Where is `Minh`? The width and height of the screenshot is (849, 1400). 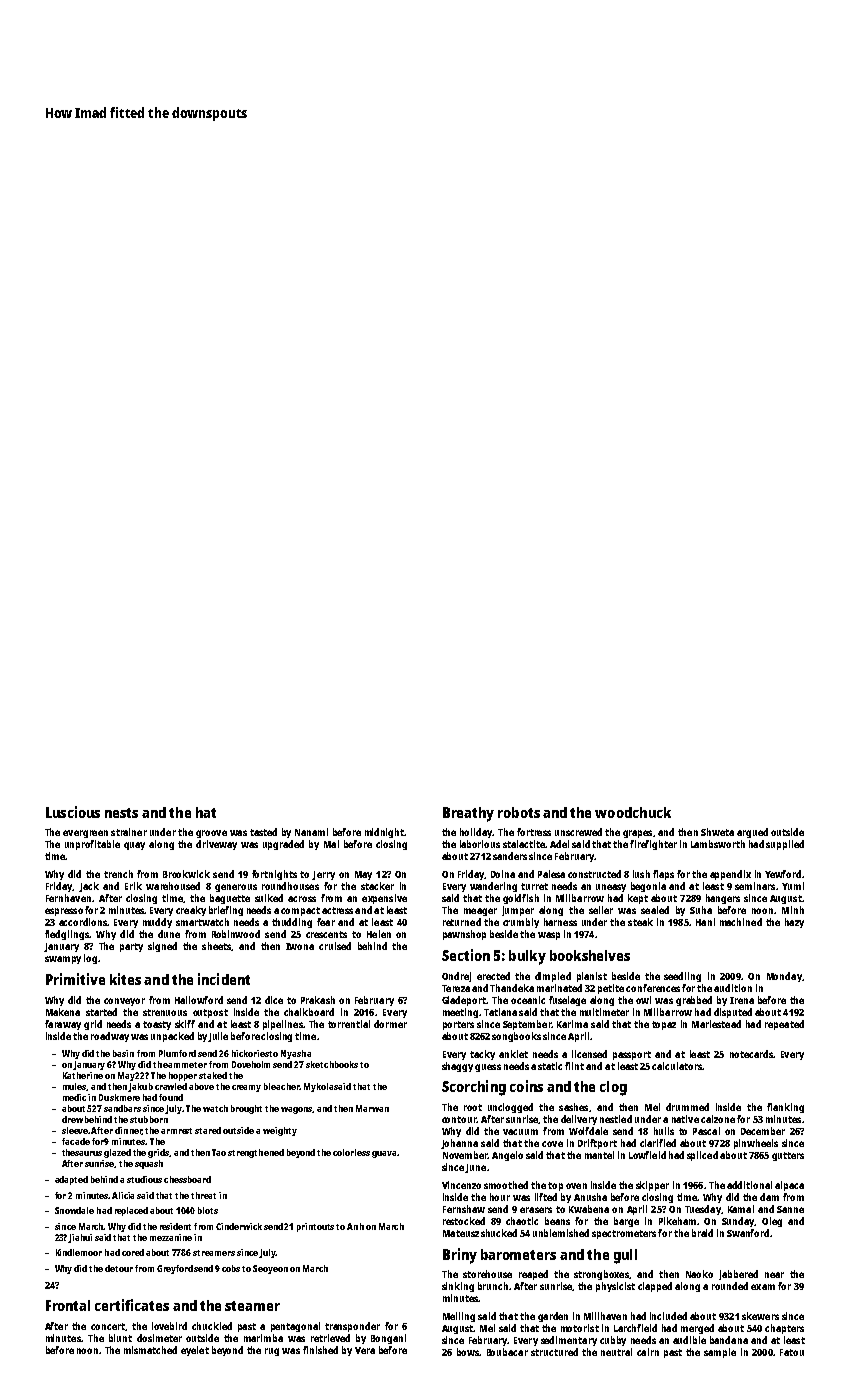
Minh is located at coordinates (793, 910).
